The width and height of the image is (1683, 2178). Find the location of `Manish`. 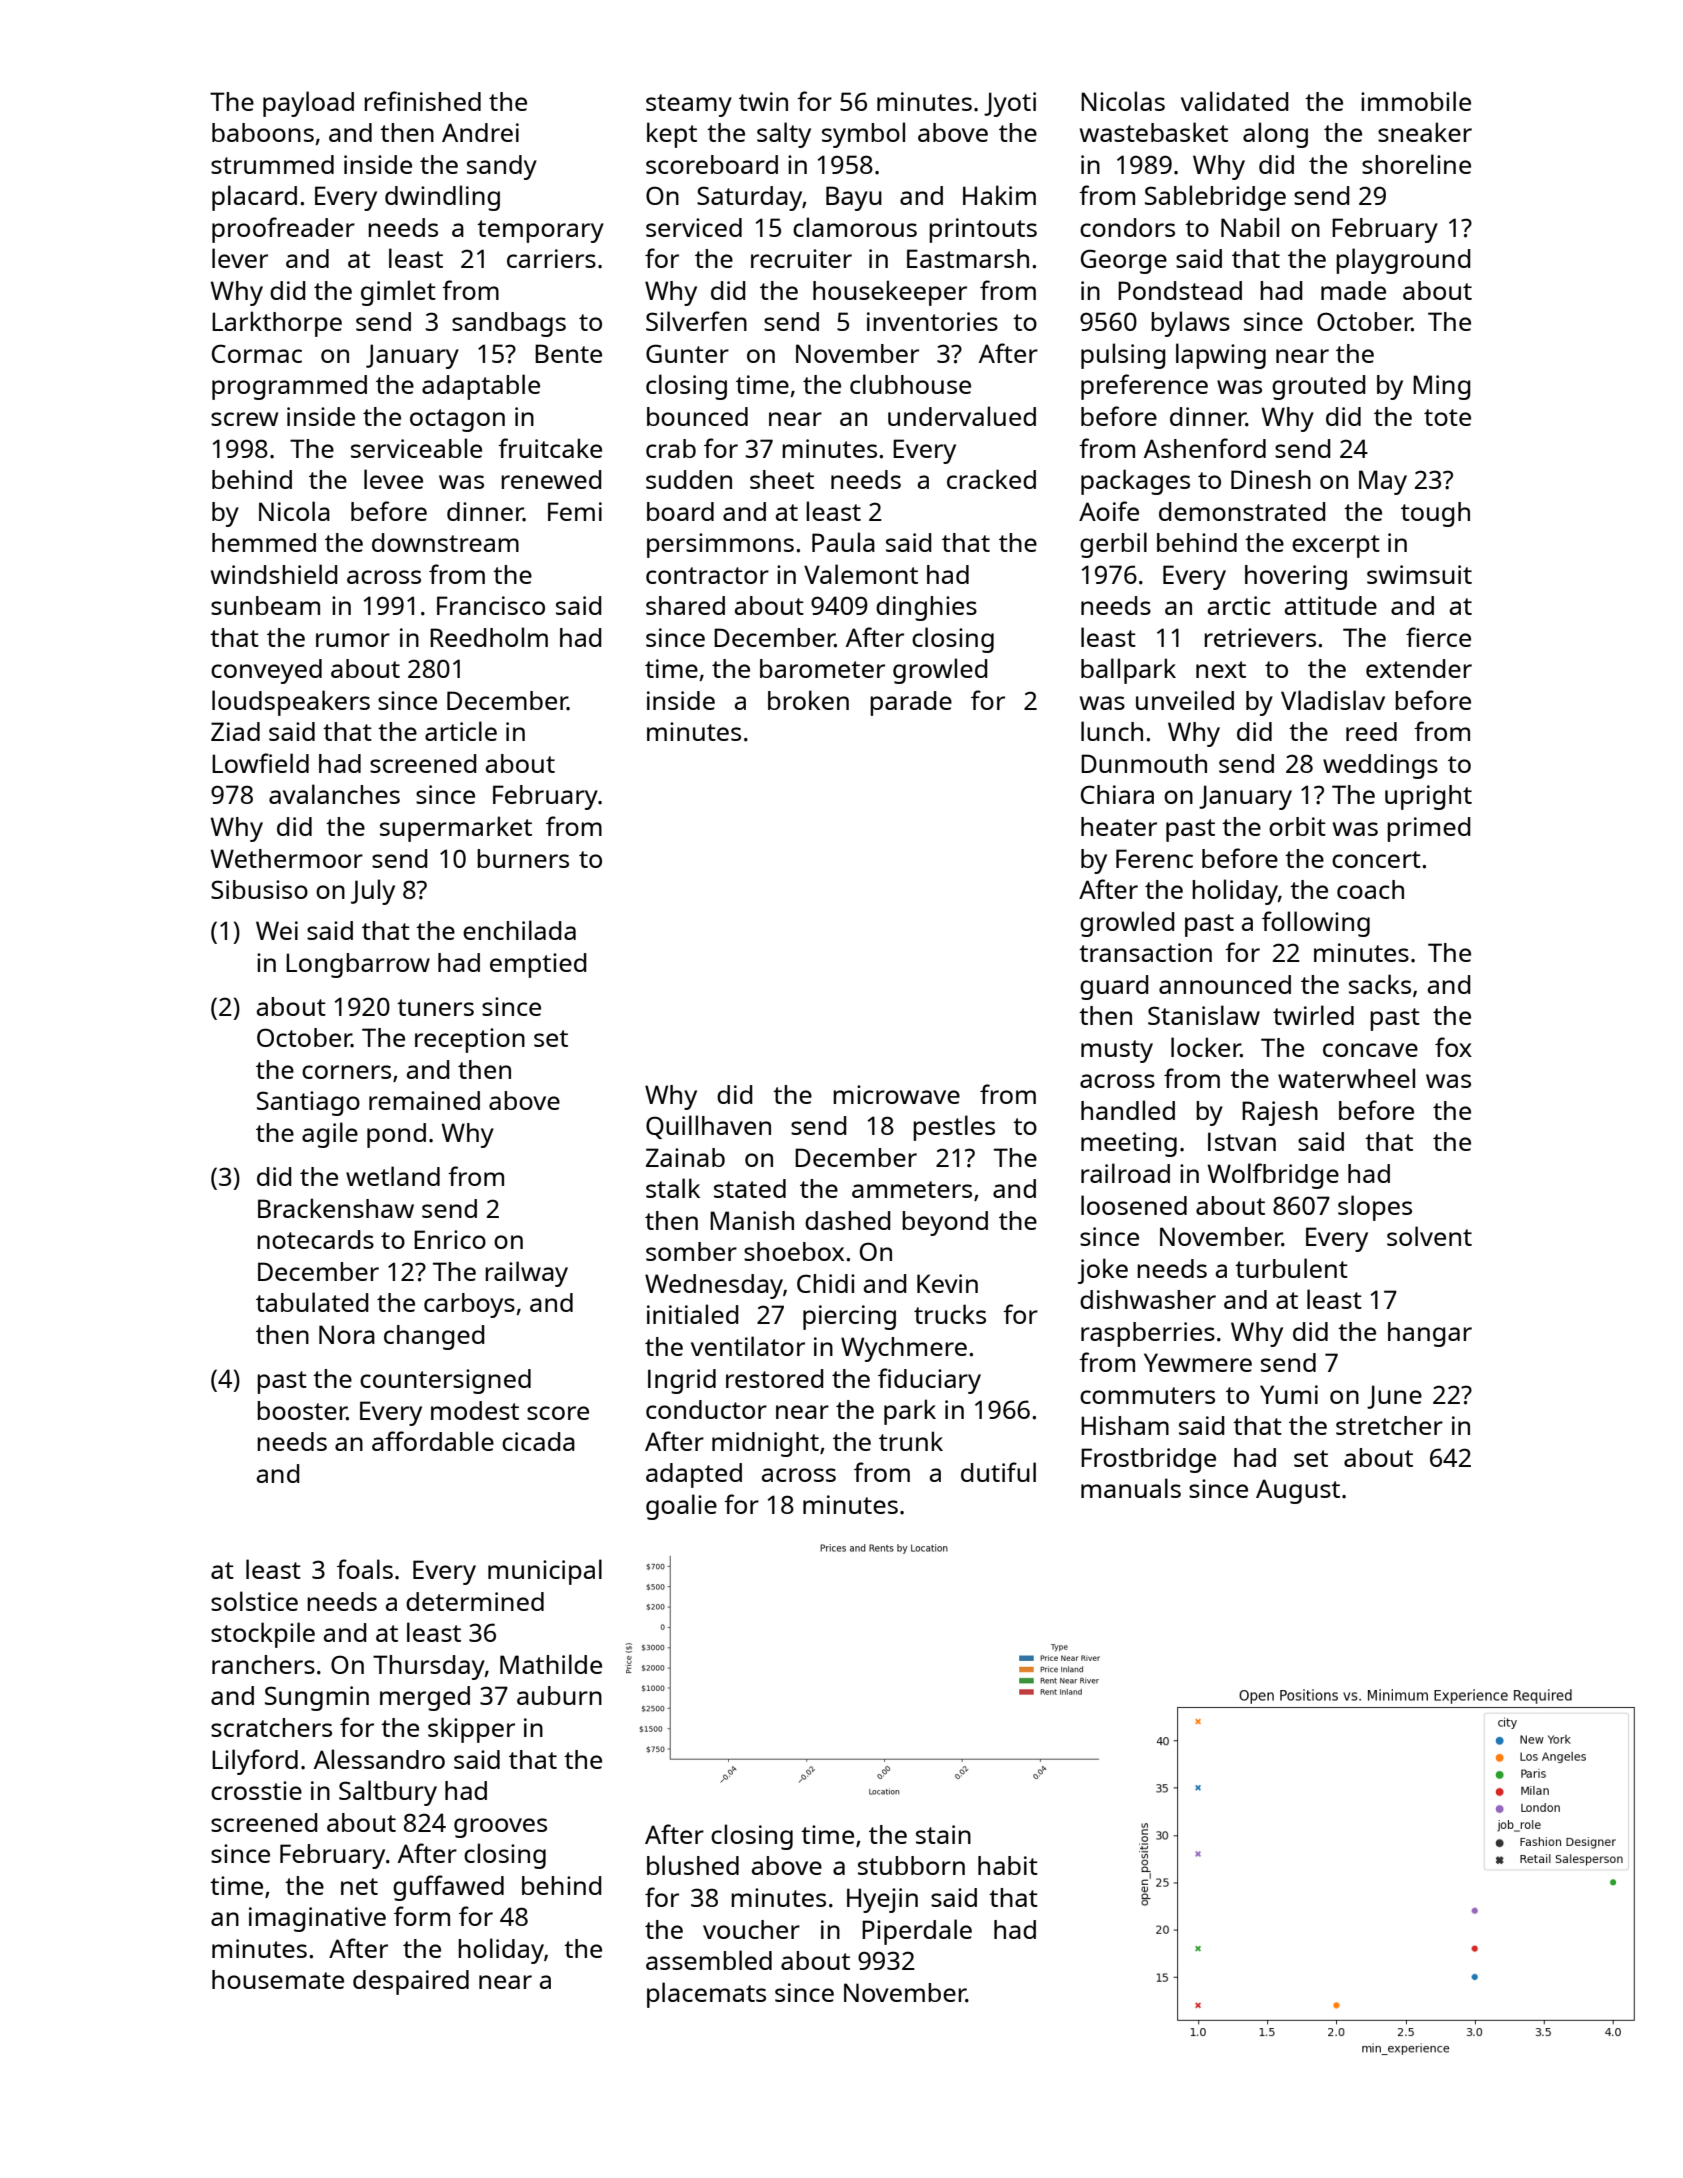

Manish is located at coordinates (752, 1220).
